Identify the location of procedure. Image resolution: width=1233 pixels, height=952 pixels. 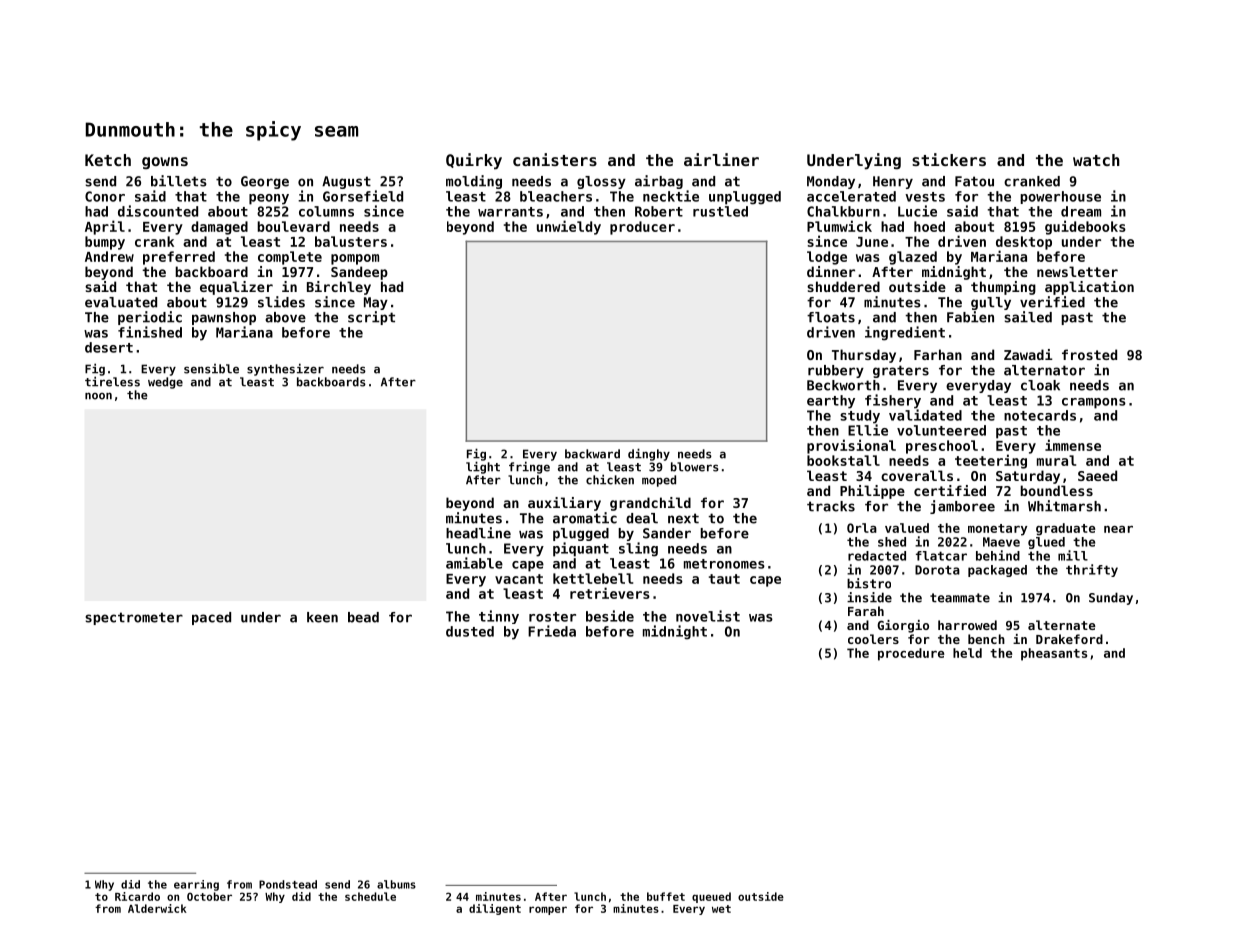
(911, 654).
